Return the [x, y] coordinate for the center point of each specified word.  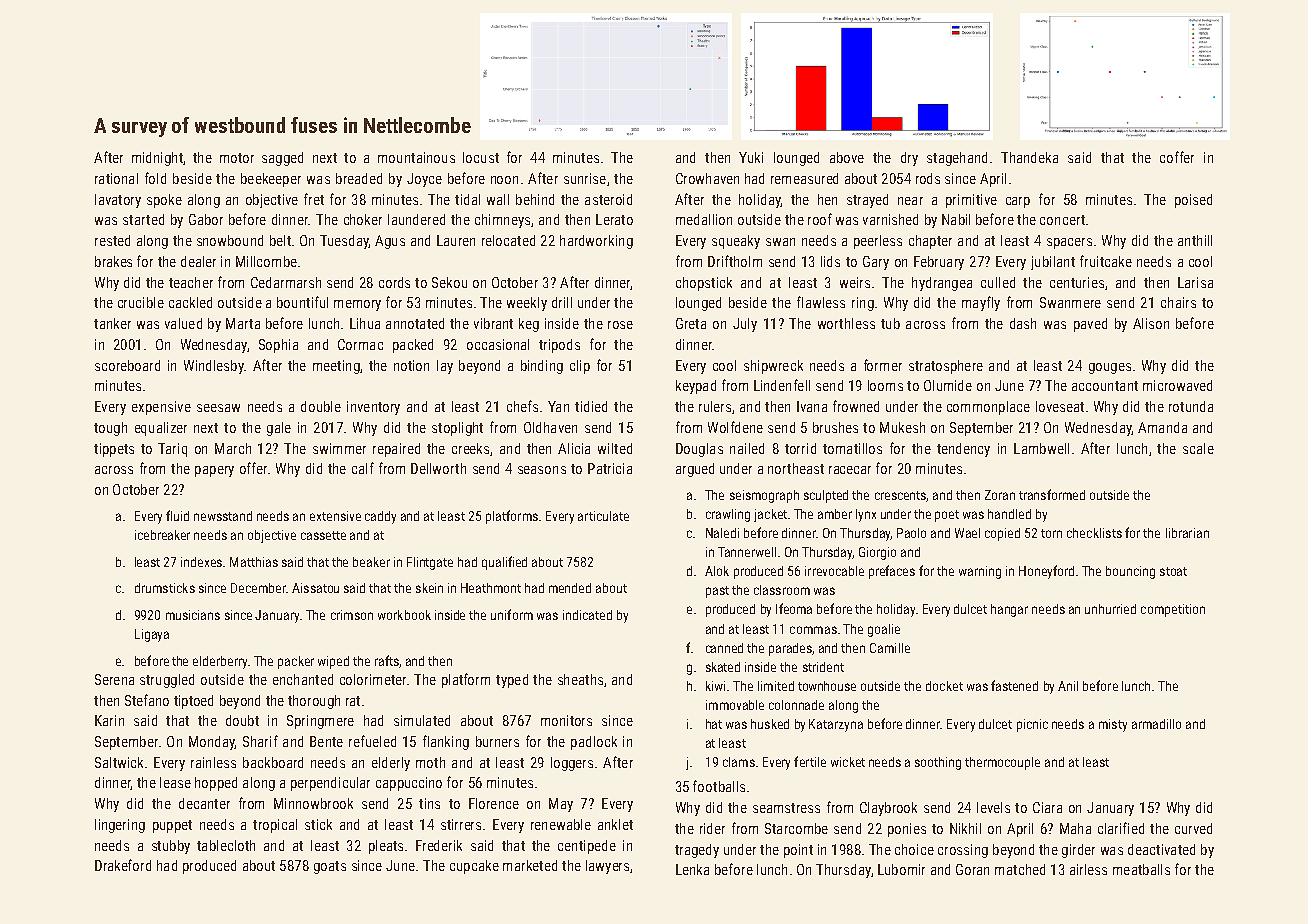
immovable [735, 705]
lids [830, 261]
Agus [390, 242]
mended [570, 588]
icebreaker [162, 535]
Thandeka [1029, 157]
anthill [1195, 240]
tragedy [697, 851]
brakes [113, 261]
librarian [1187, 533]
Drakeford [123, 865]
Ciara [1047, 807]
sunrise [585, 178]
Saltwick [119, 762]
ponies [907, 830]
